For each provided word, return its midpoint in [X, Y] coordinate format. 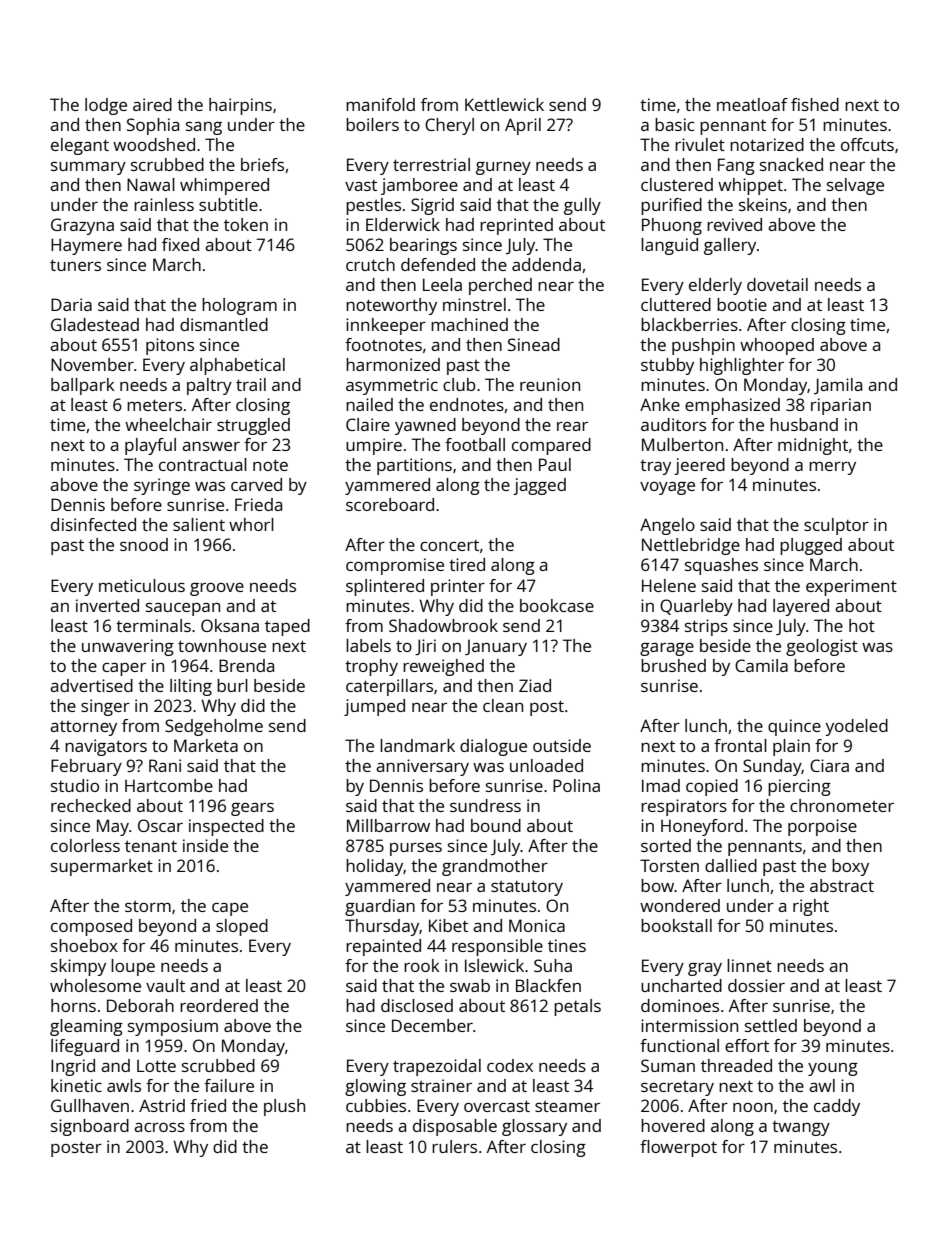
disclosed [417, 1005]
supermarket [102, 867]
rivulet [700, 144]
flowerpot [678, 1148]
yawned [425, 426]
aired [152, 104]
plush [284, 1107]
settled [771, 1025]
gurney [503, 168]
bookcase [557, 605]
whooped [777, 346]
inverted [107, 605]
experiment [851, 587]
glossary [534, 1127]
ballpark [83, 386]
